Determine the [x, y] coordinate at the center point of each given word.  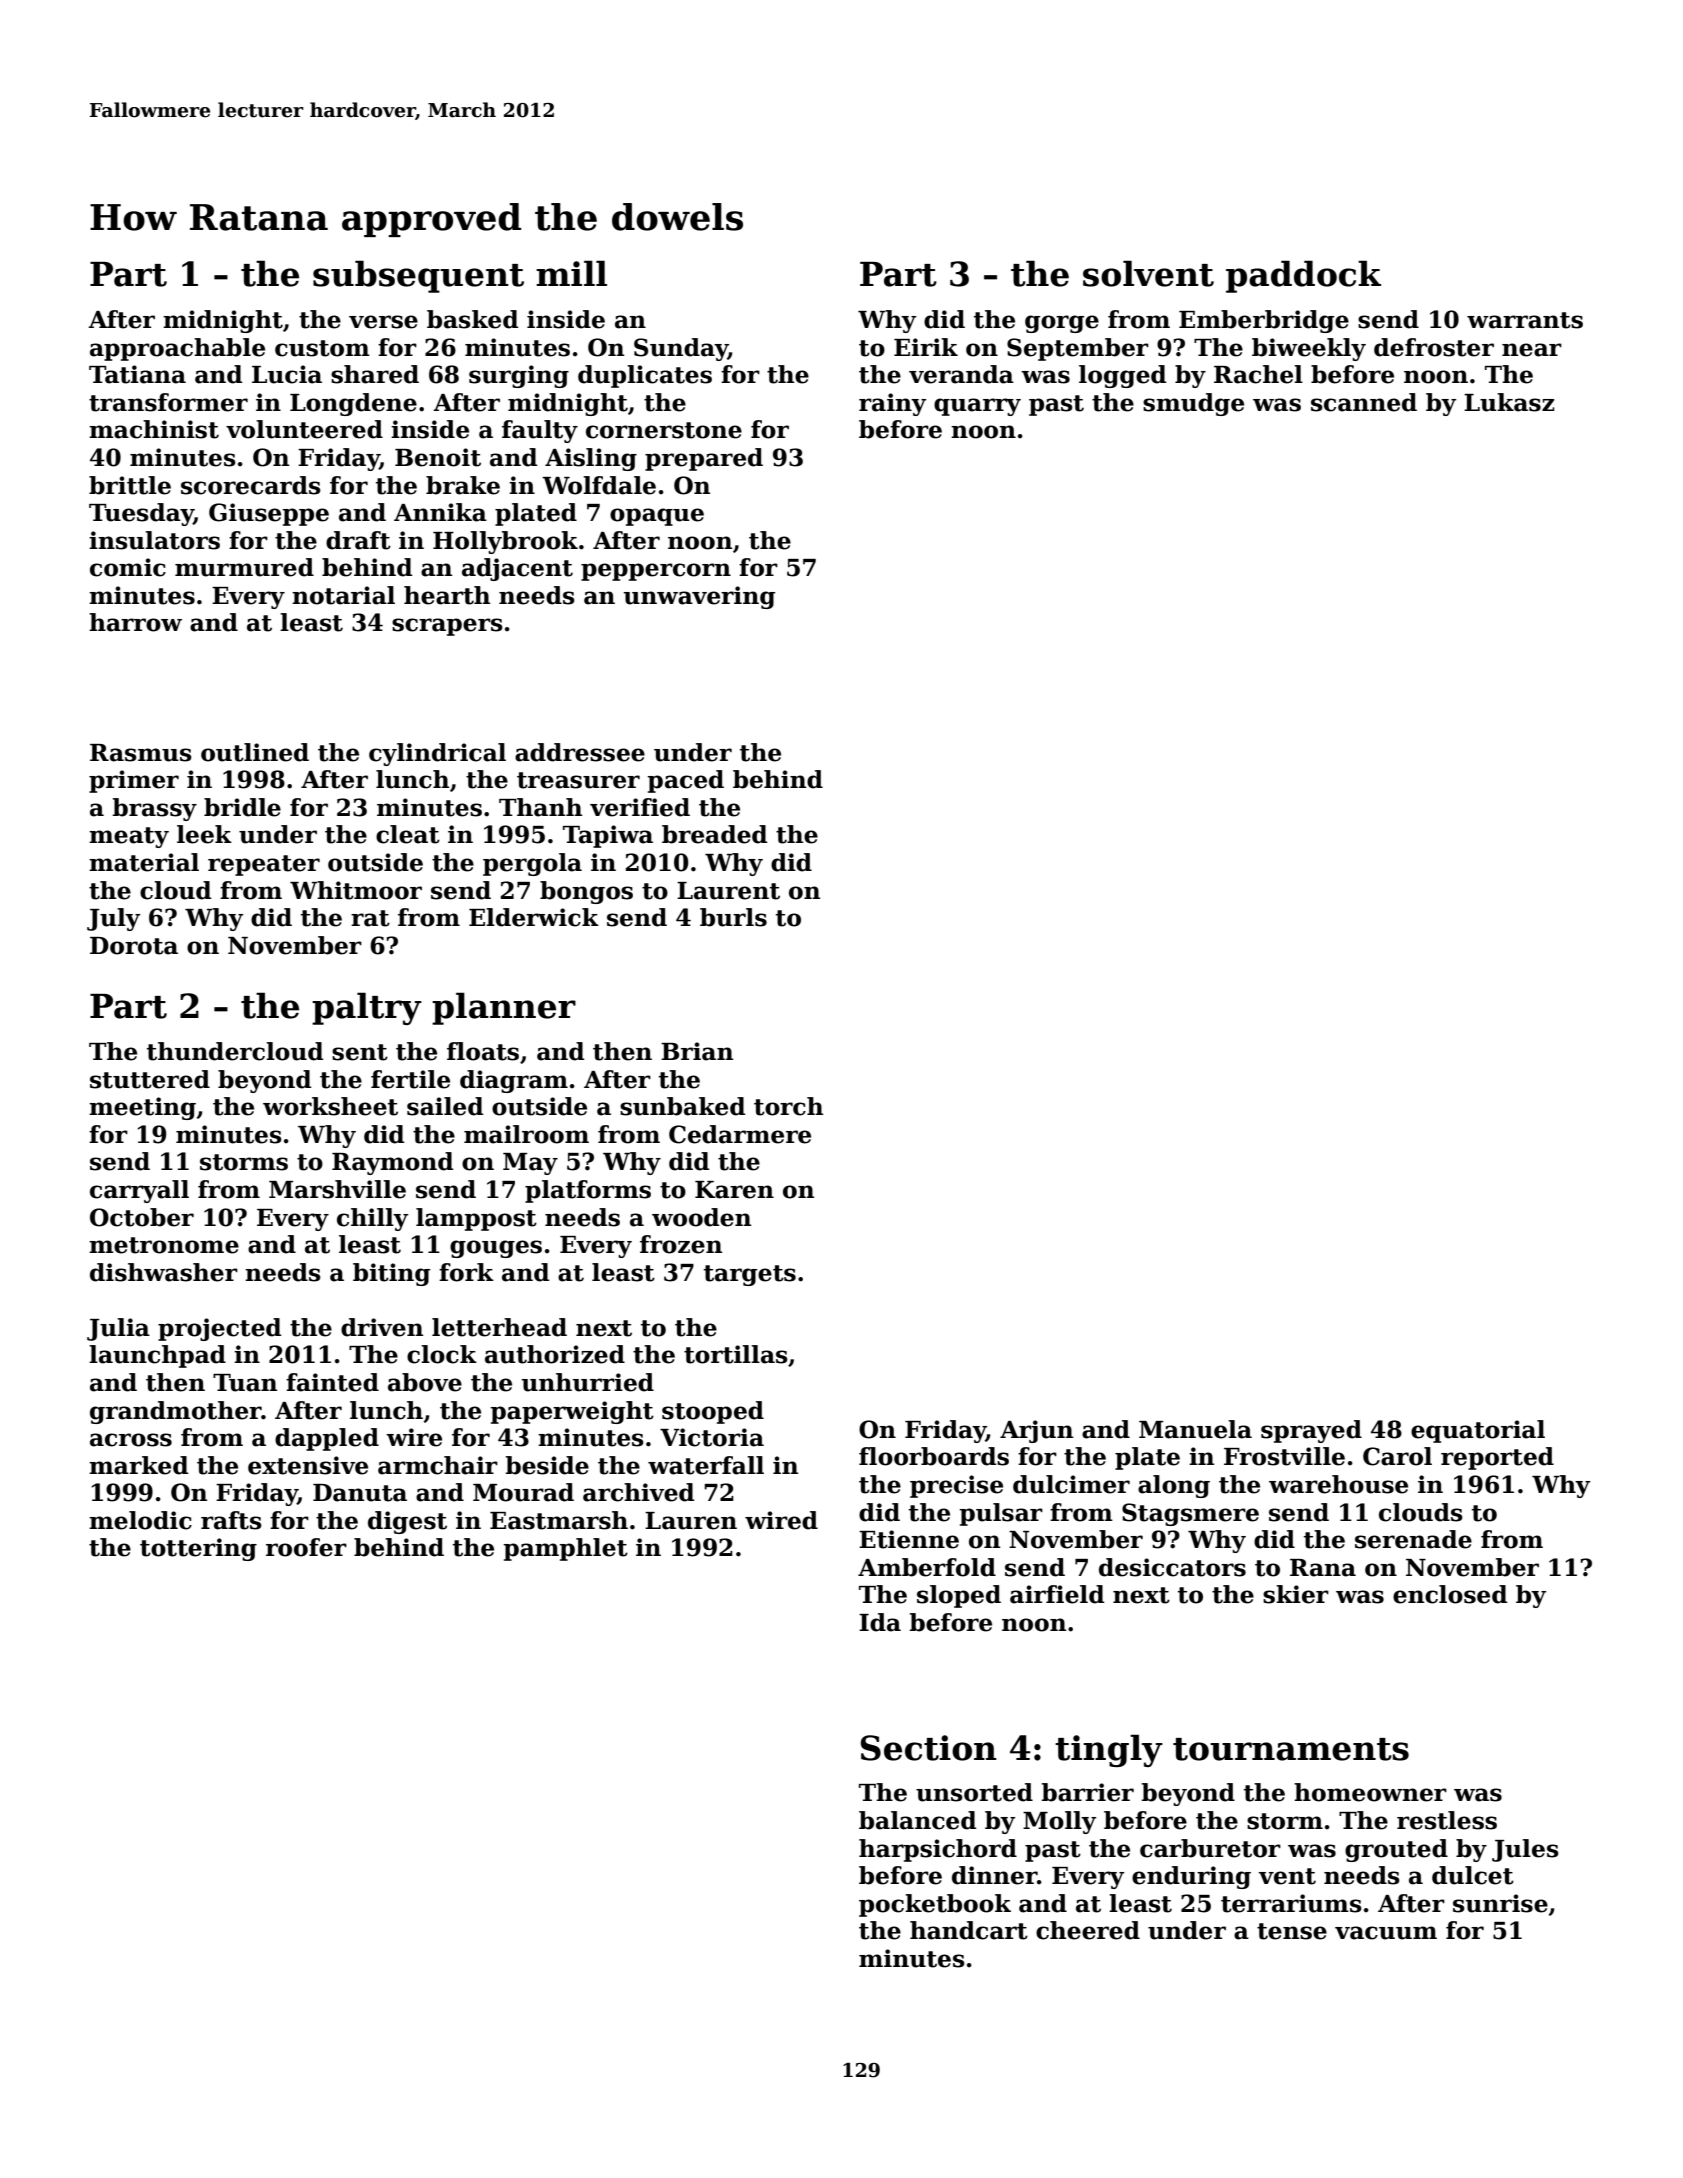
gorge [1062, 324]
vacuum [1386, 1933]
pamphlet [566, 1549]
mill [571, 273]
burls [733, 917]
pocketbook [935, 1905]
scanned [1364, 402]
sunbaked [682, 1106]
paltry [367, 1008]
